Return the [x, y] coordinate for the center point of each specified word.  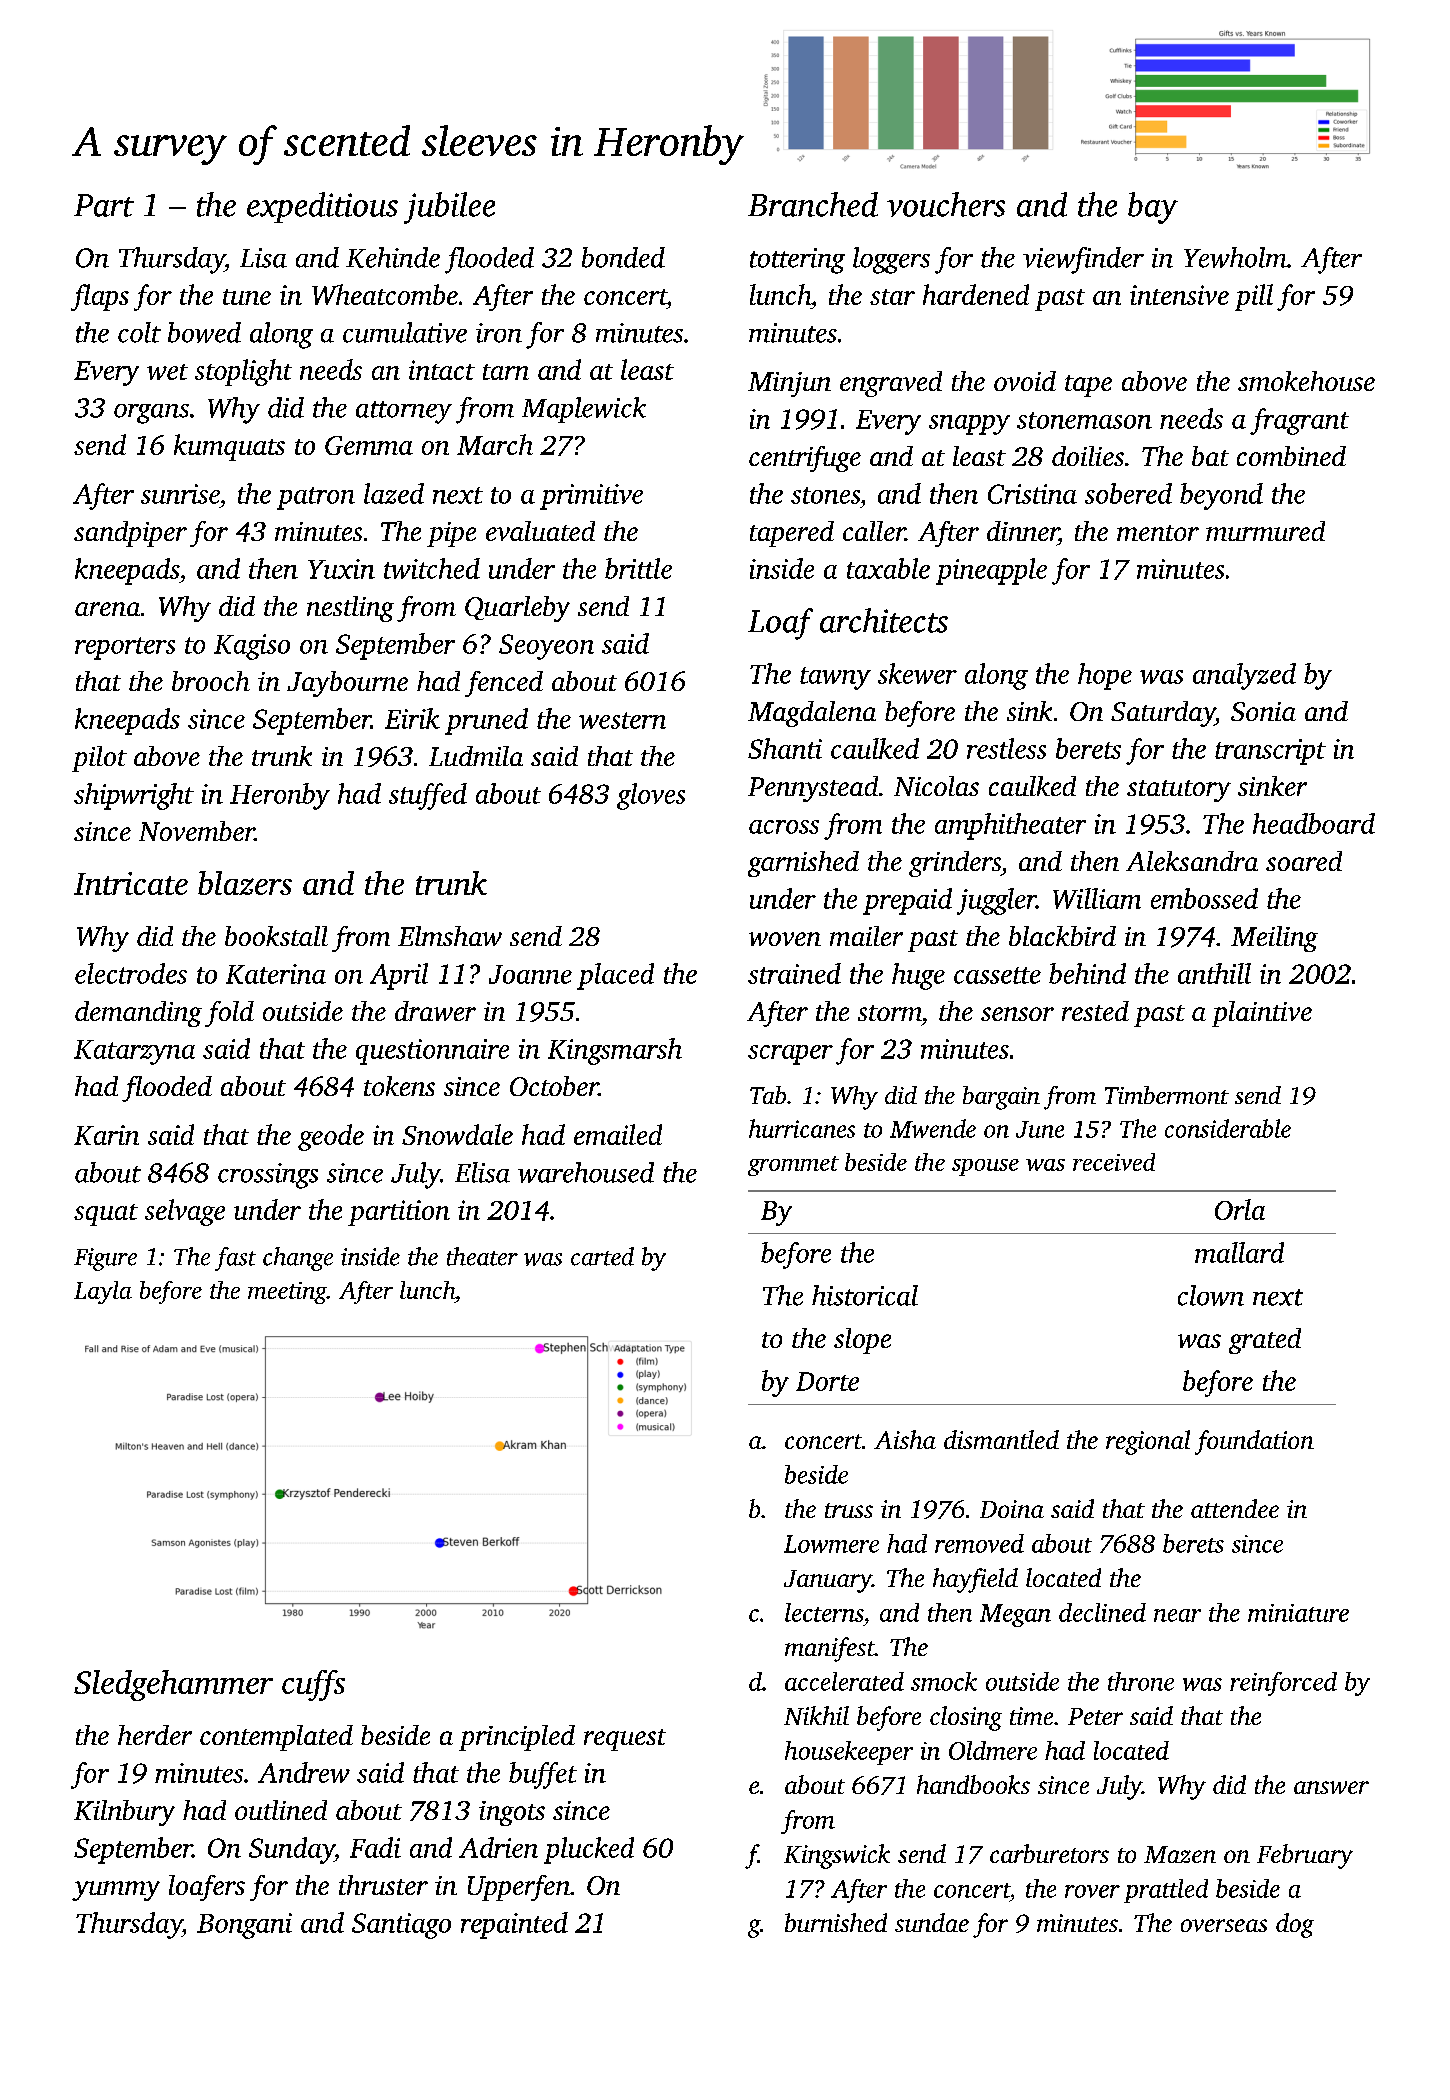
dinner [1022, 531]
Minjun [789, 384]
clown [1211, 1295]
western [622, 720]
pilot [99, 759]
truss [849, 1510]
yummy [116, 1891]
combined [1291, 456]
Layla [103, 1292]
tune [247, 297]
